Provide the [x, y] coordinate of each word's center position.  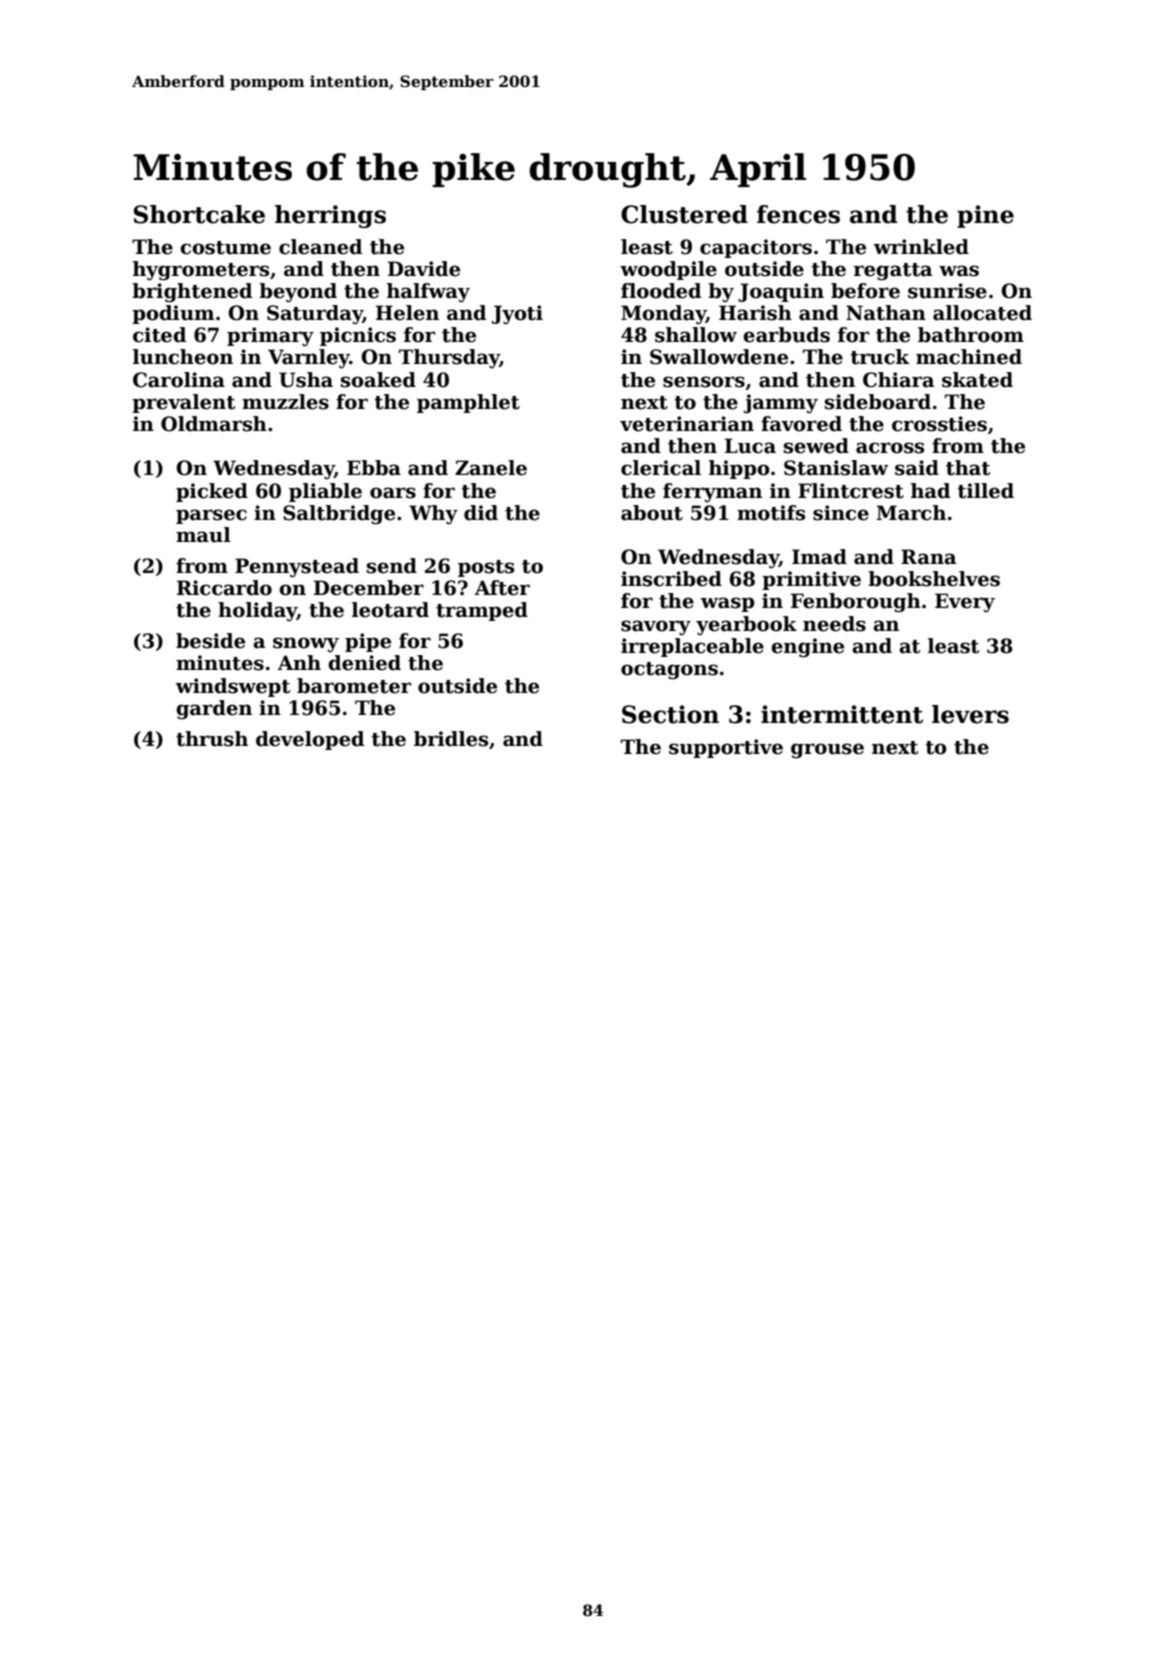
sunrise [947, 291]
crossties [939, 424]
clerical [661, 468]
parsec [211, 516]
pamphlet [468, 403]
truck [879, 357]
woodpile [668, 270]
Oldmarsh [214, 424]
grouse [827, 751]
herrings [330, 216]
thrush [212, 739]
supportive [726, 748]
